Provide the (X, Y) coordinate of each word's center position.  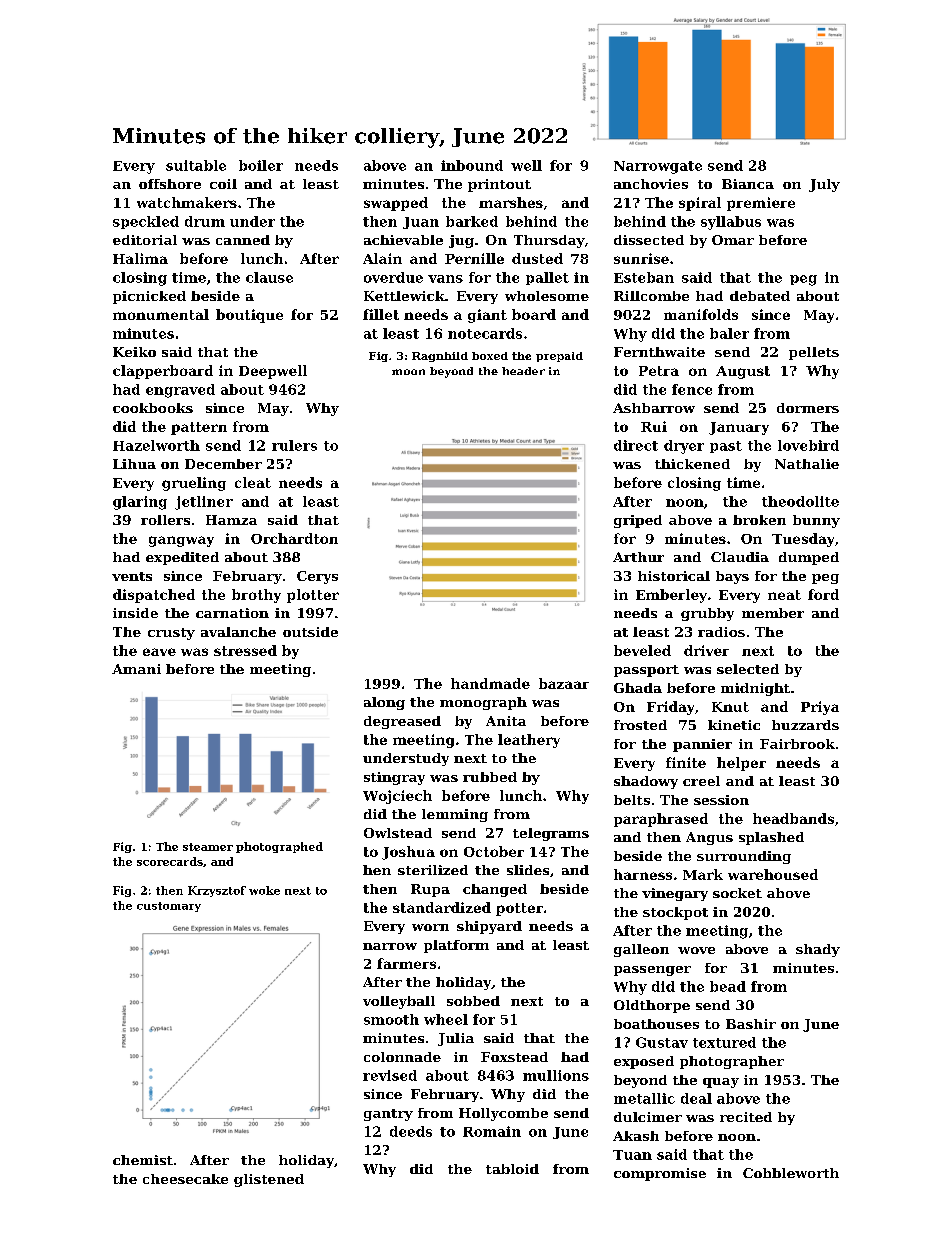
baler (729, 333)
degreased (402, 722)
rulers (294, 445)
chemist (143, 1160)
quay (721, 1083)
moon (408, 372)
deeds (411, 1131)
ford (823, 594)
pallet (547, 278)
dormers (808, 408)
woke (264, 890)
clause (269, 277)
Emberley (671, 596)
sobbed (473, 1001)
